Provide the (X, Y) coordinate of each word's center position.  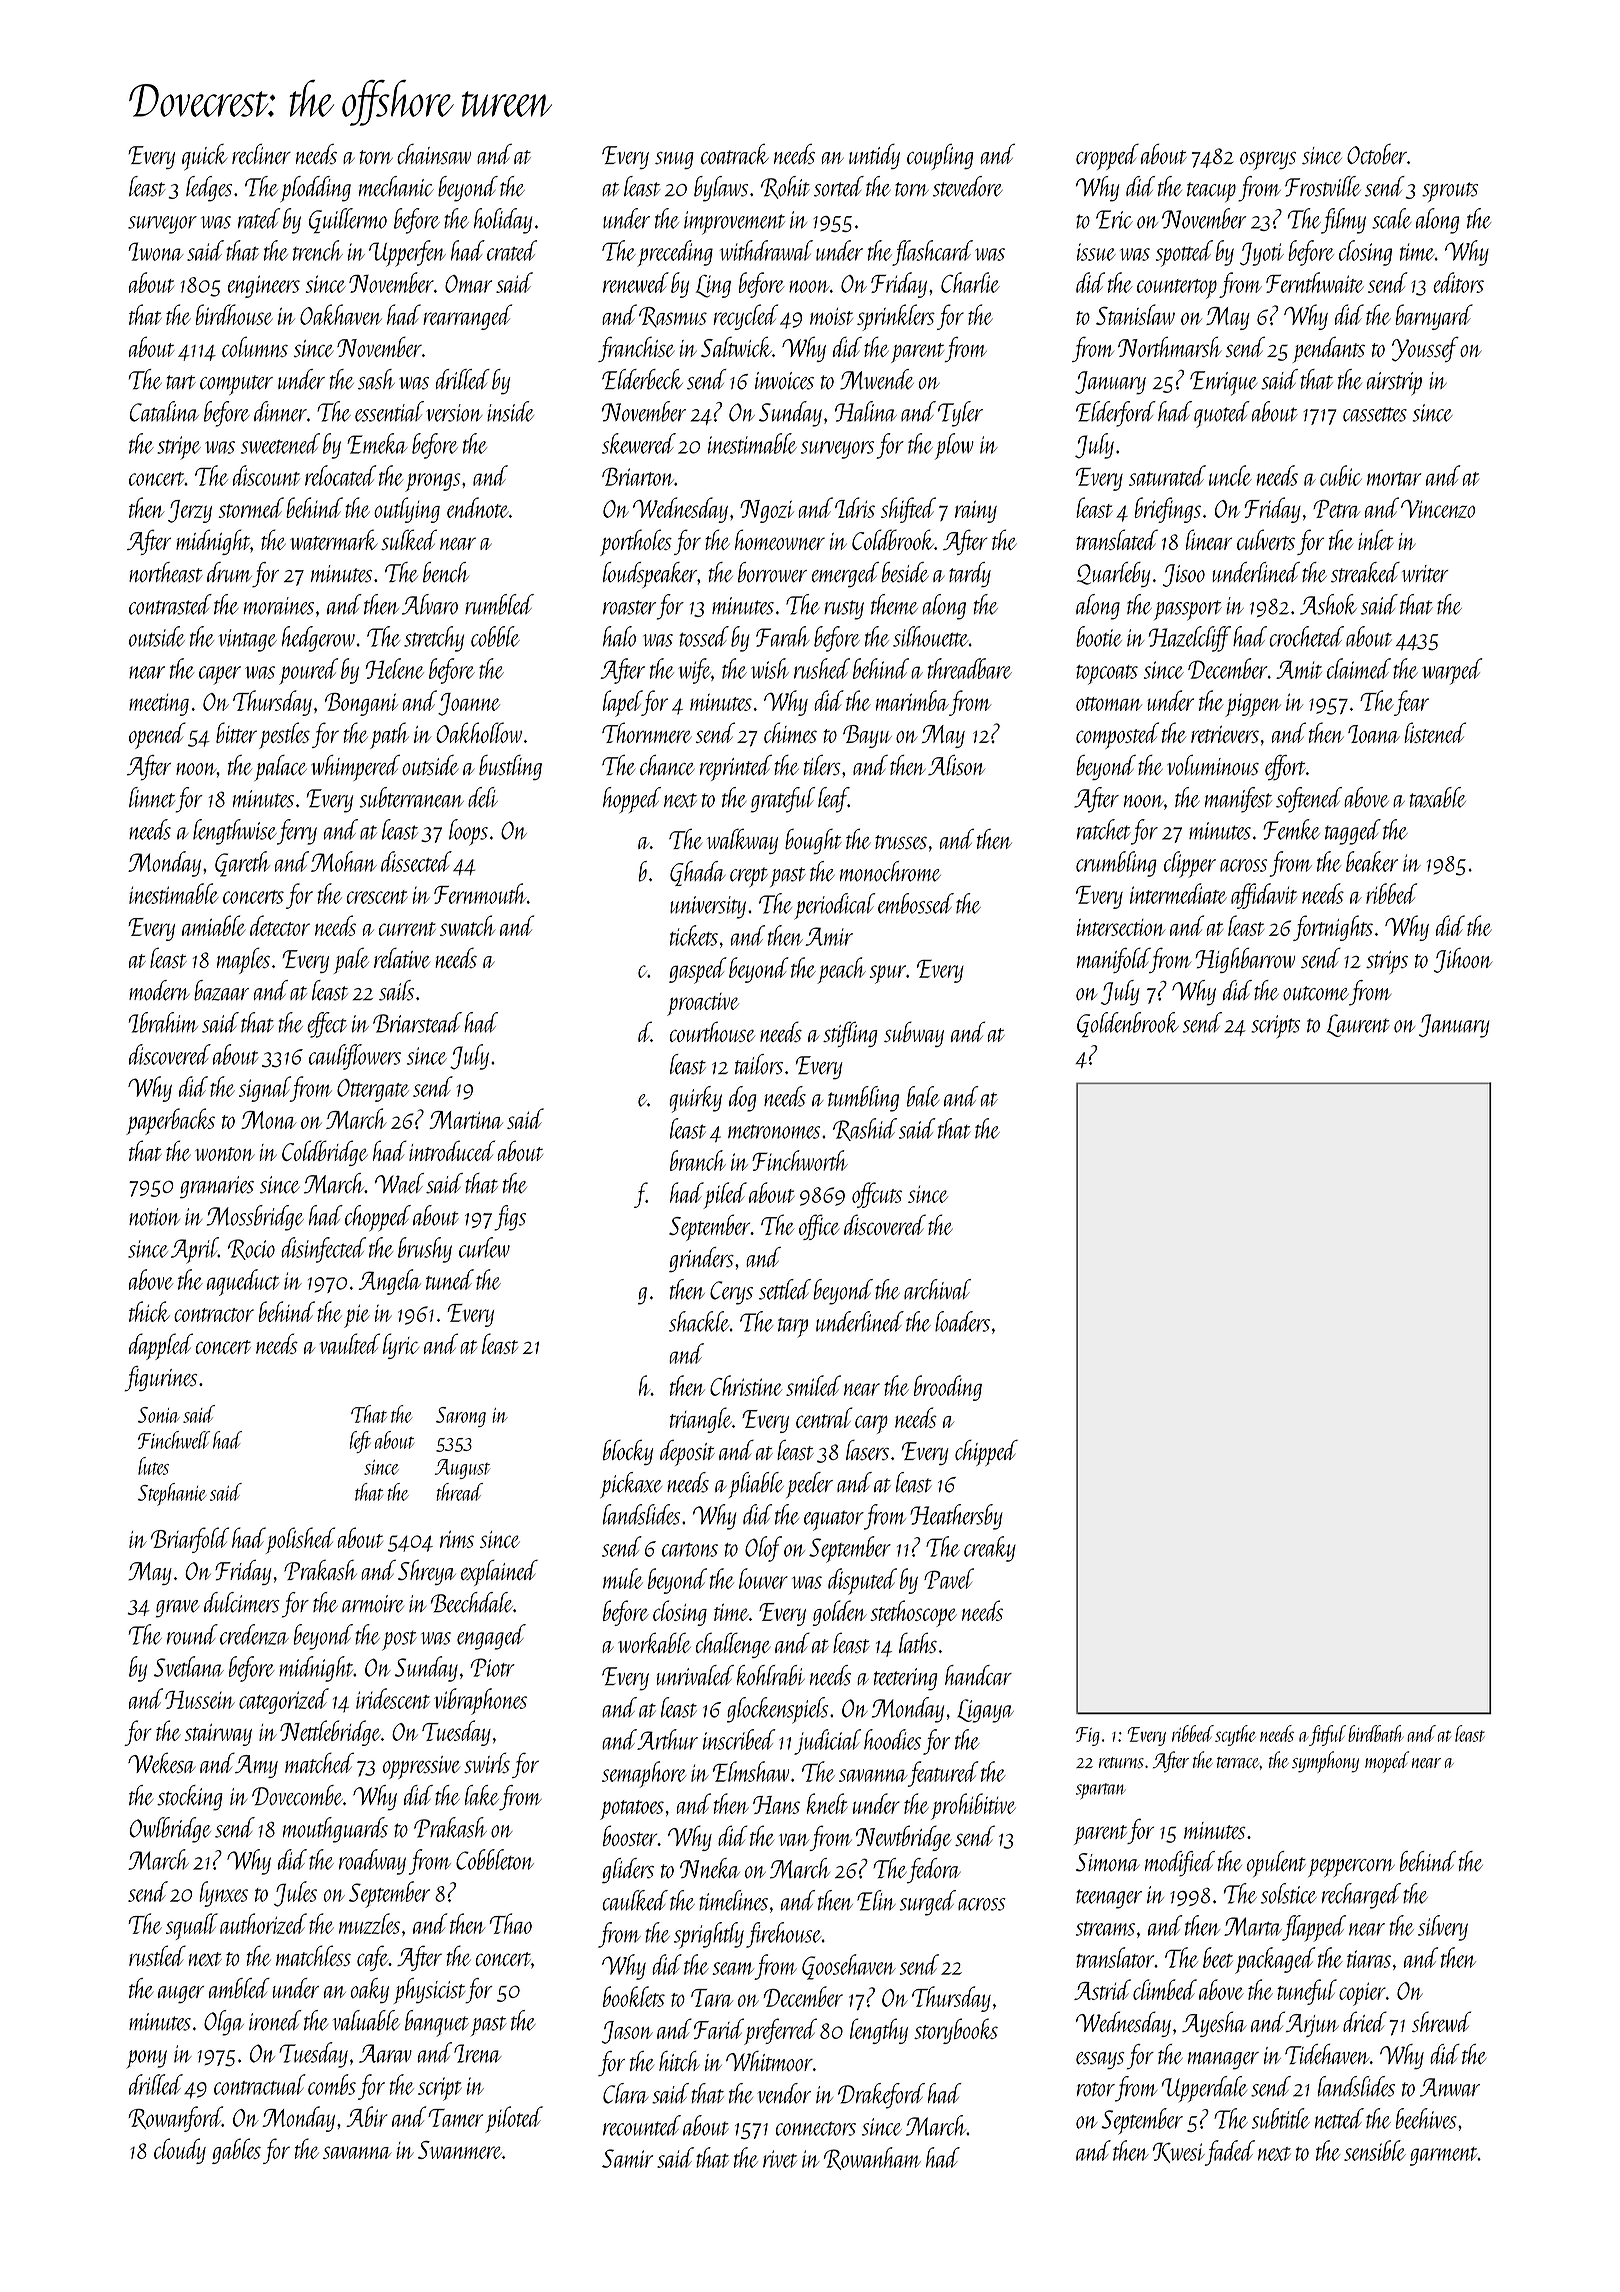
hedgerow (318, 639)
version (454, 413)
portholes (636, 542)
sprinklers (896, 317)
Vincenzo (1438, 509)
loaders (962, 1321)
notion (154, 1217)
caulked (635, 1900)
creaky (990, 1549)
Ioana (1374, 734)
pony (146, 2059)
